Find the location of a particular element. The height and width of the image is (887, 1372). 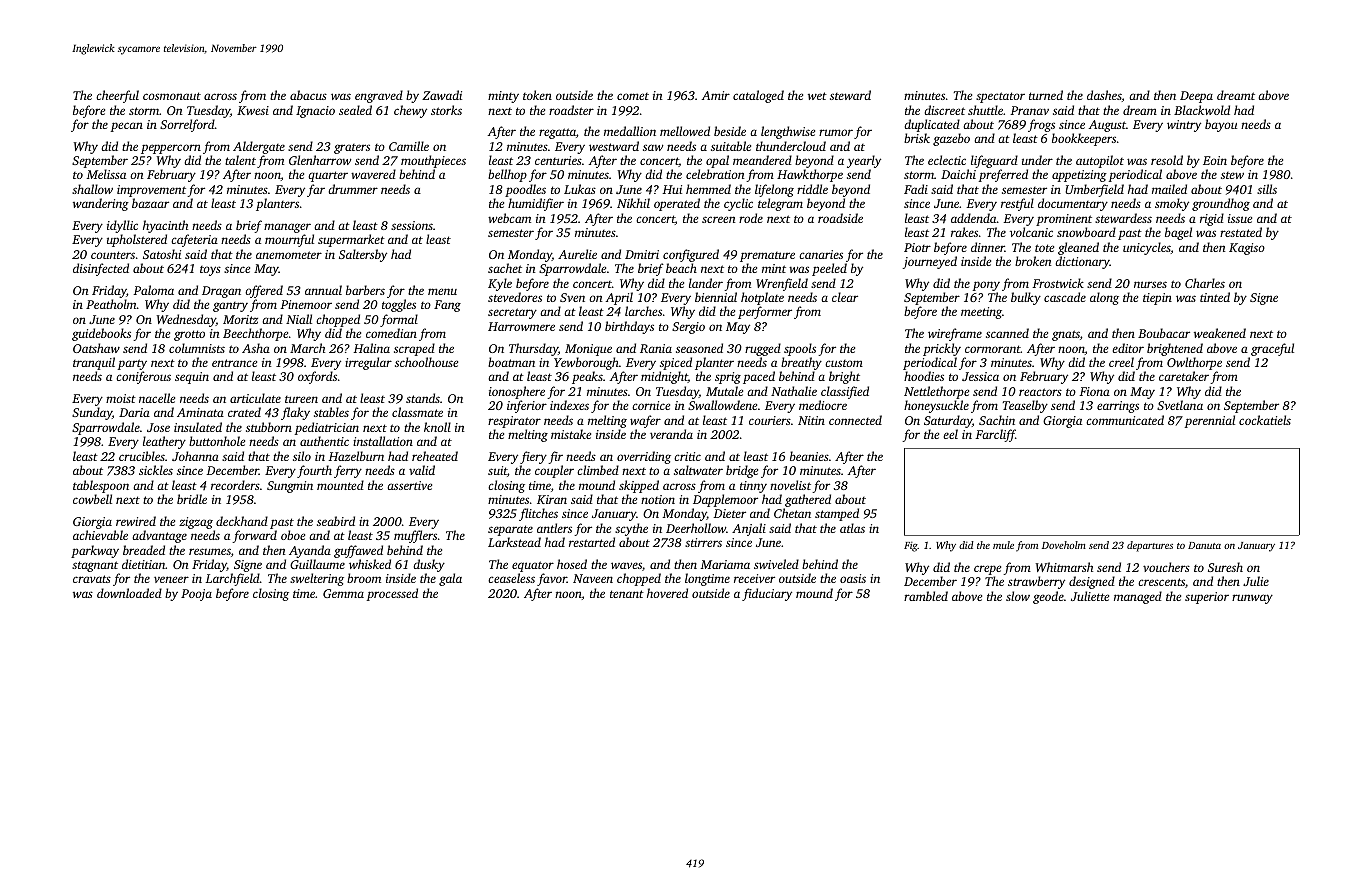

ceaseless is located at coordinates (511, 578).
